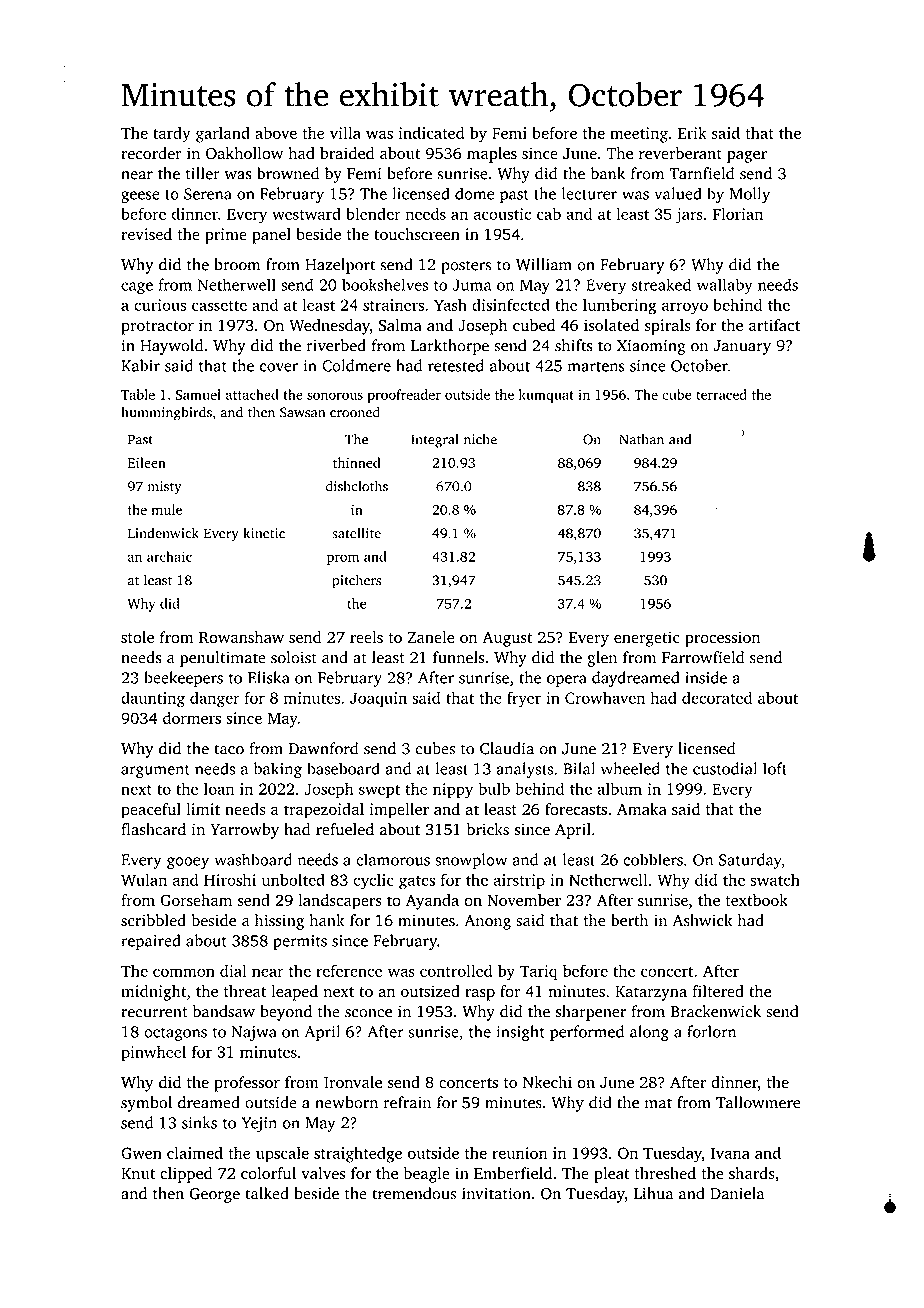  I want to click on cobblers, so click(653, 859).
